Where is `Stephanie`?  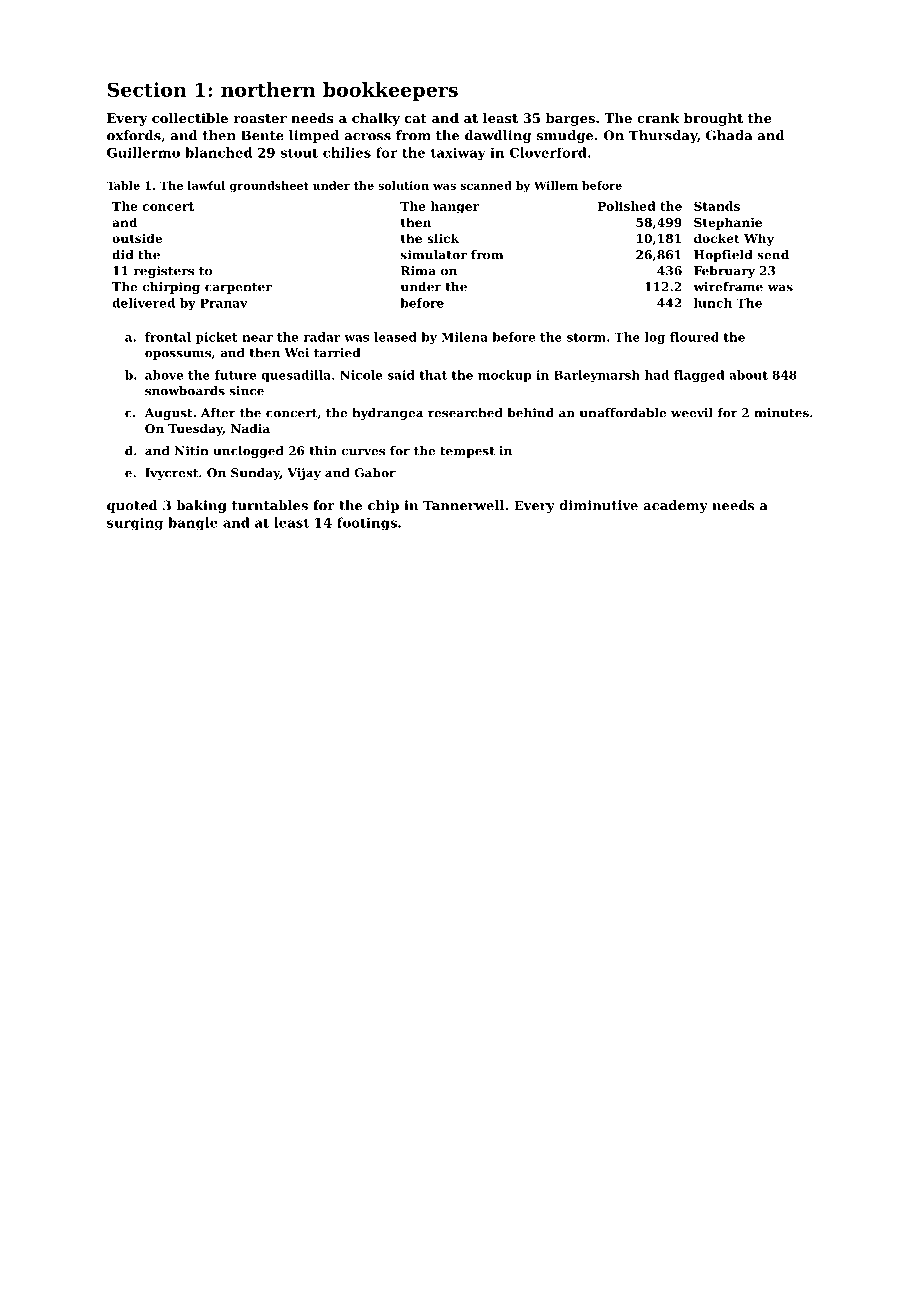
Stephanie is located at coordinates (728, 223).
